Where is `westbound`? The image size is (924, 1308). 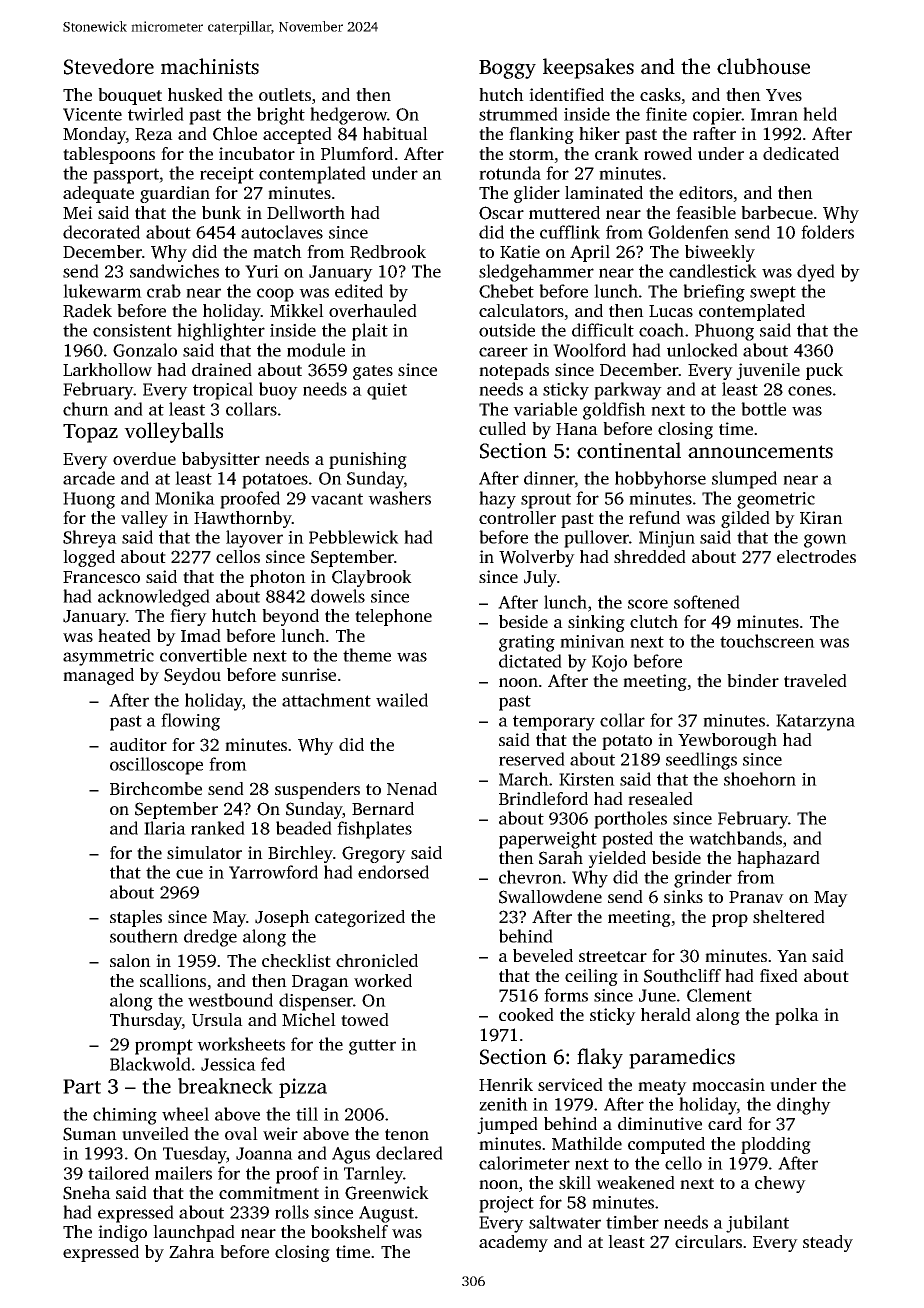 westbound is located at coordinates (230, 1000).
